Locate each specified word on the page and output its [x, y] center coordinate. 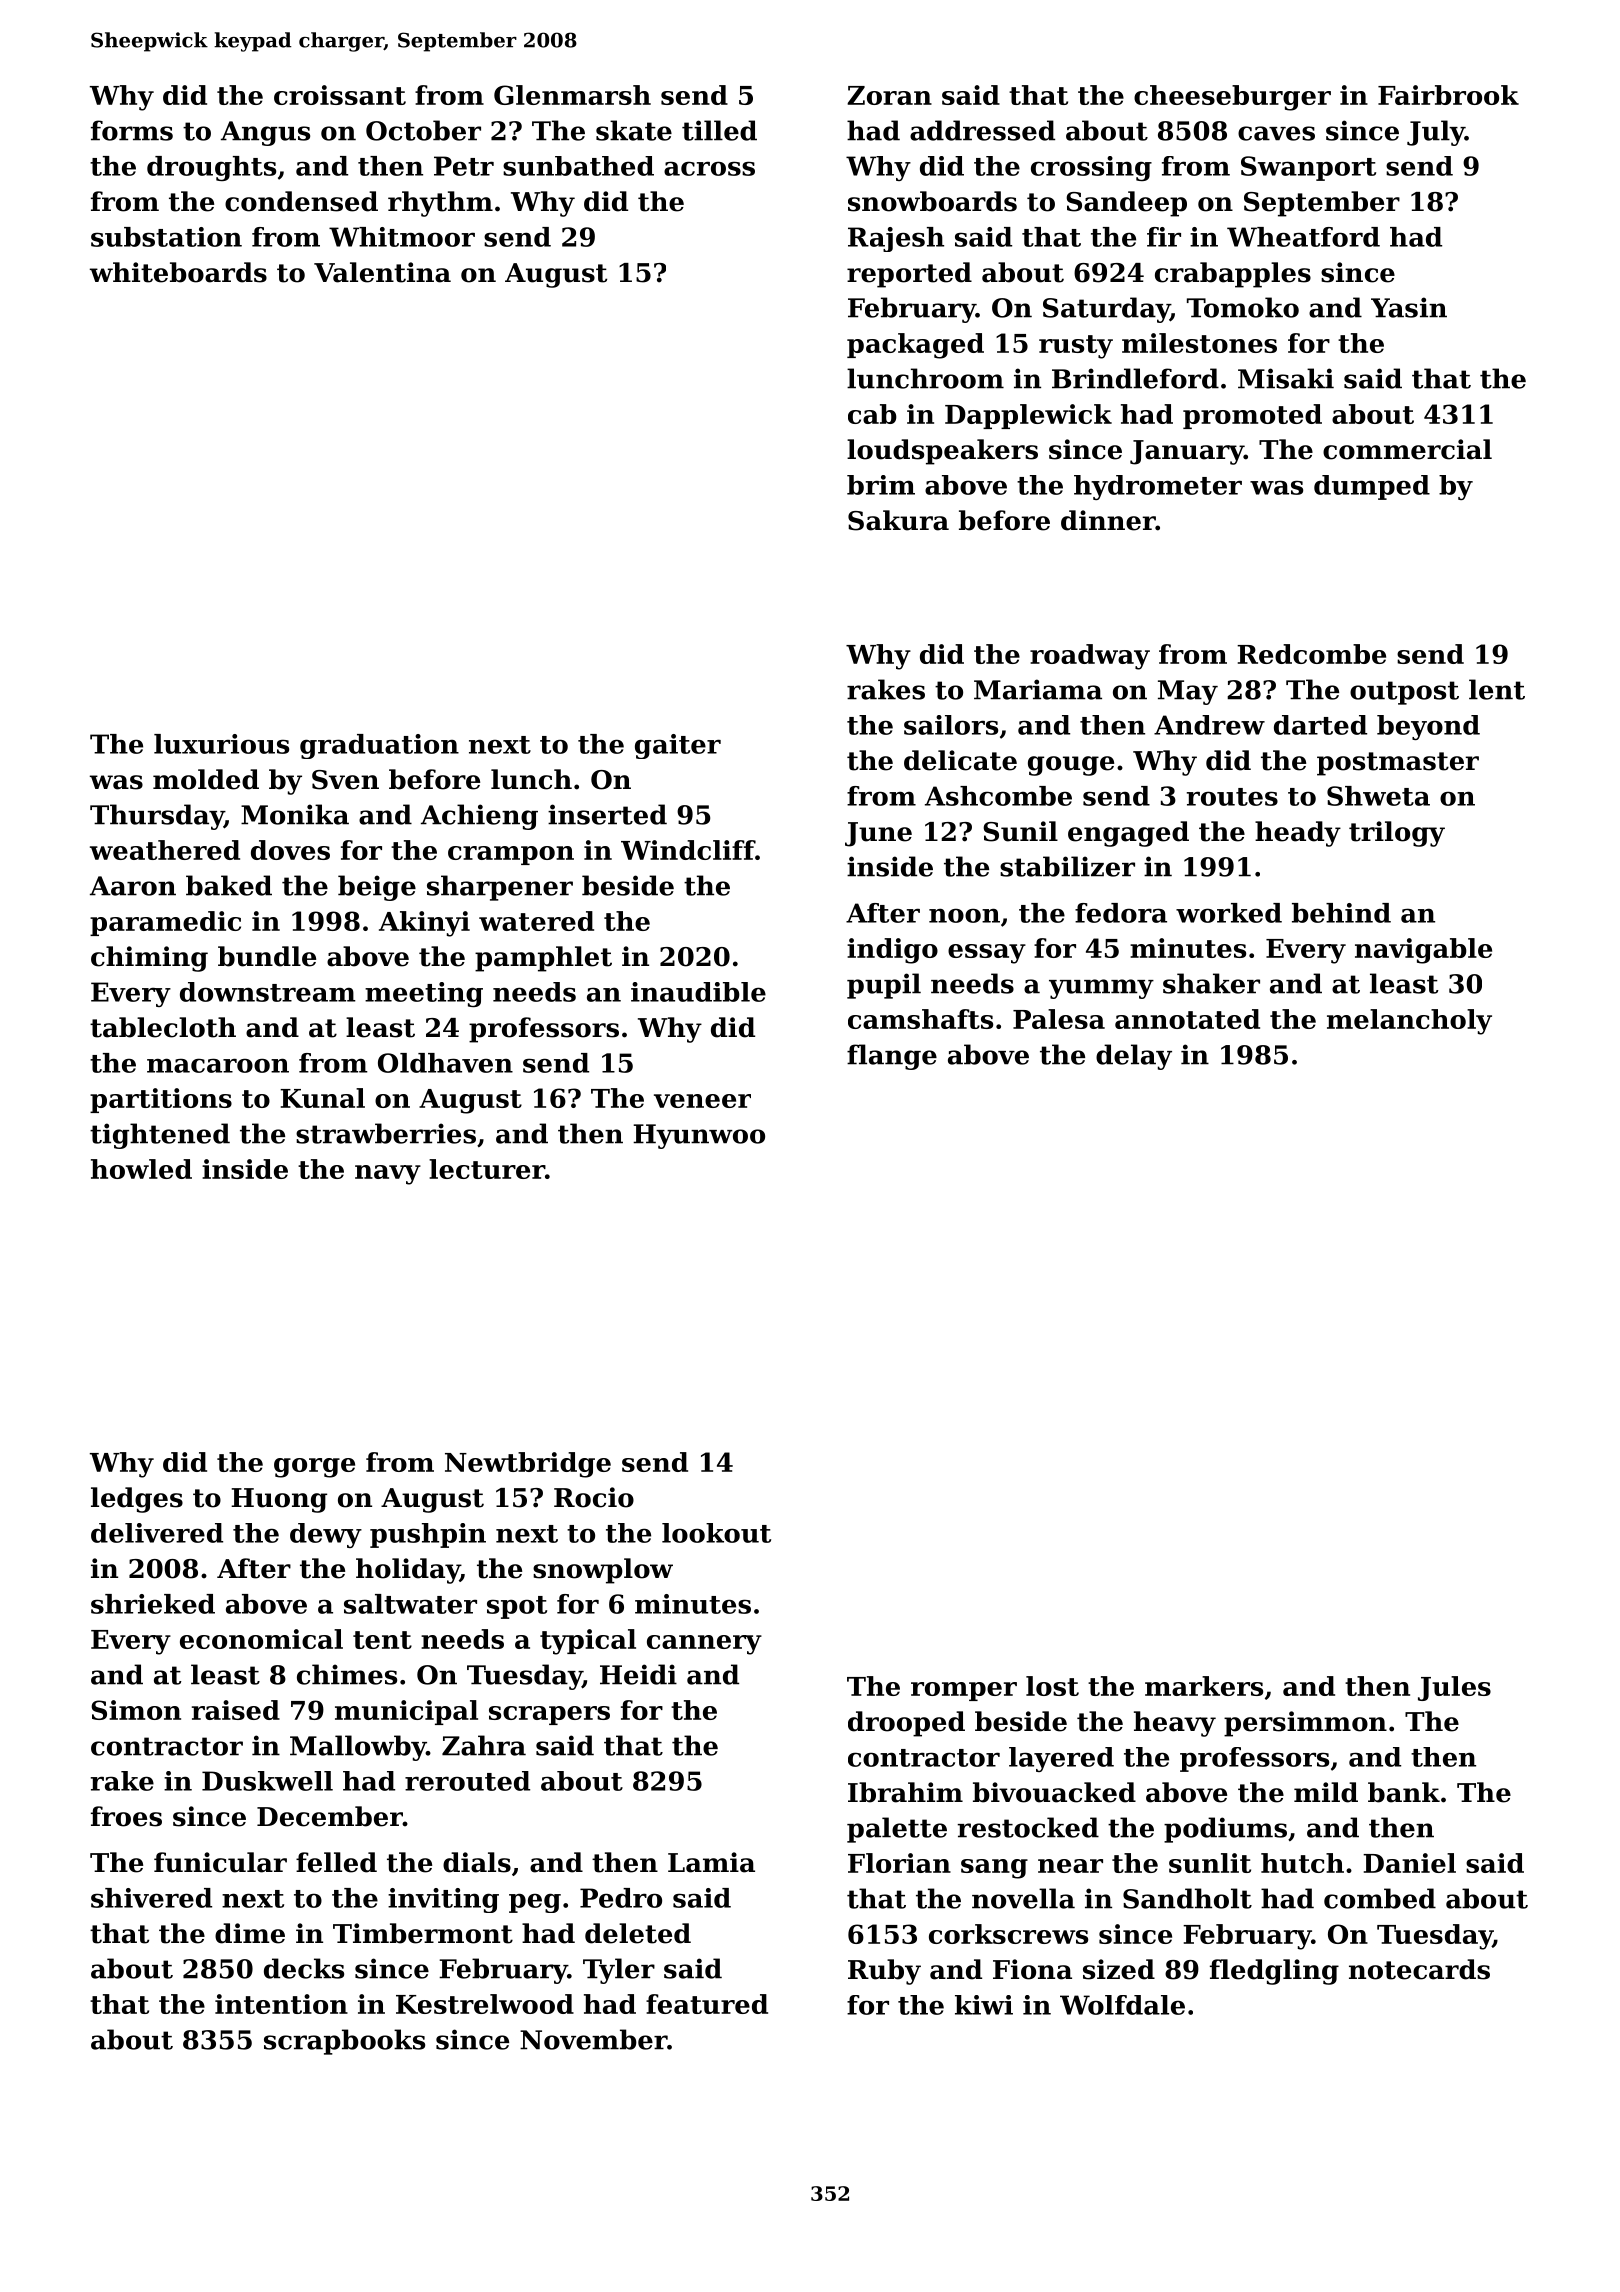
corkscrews [1008, 1934]
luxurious [221, 744]
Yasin [1409, 307]
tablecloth [163, 1027]
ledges [137, 1500]
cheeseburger [1232, 98]
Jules [1454, 1688]
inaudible [698, 992]
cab [872, 414]
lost [1052, 1686]
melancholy [1409, 1022]
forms [132, 130]
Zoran [889, 95]
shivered [151, 1898]
